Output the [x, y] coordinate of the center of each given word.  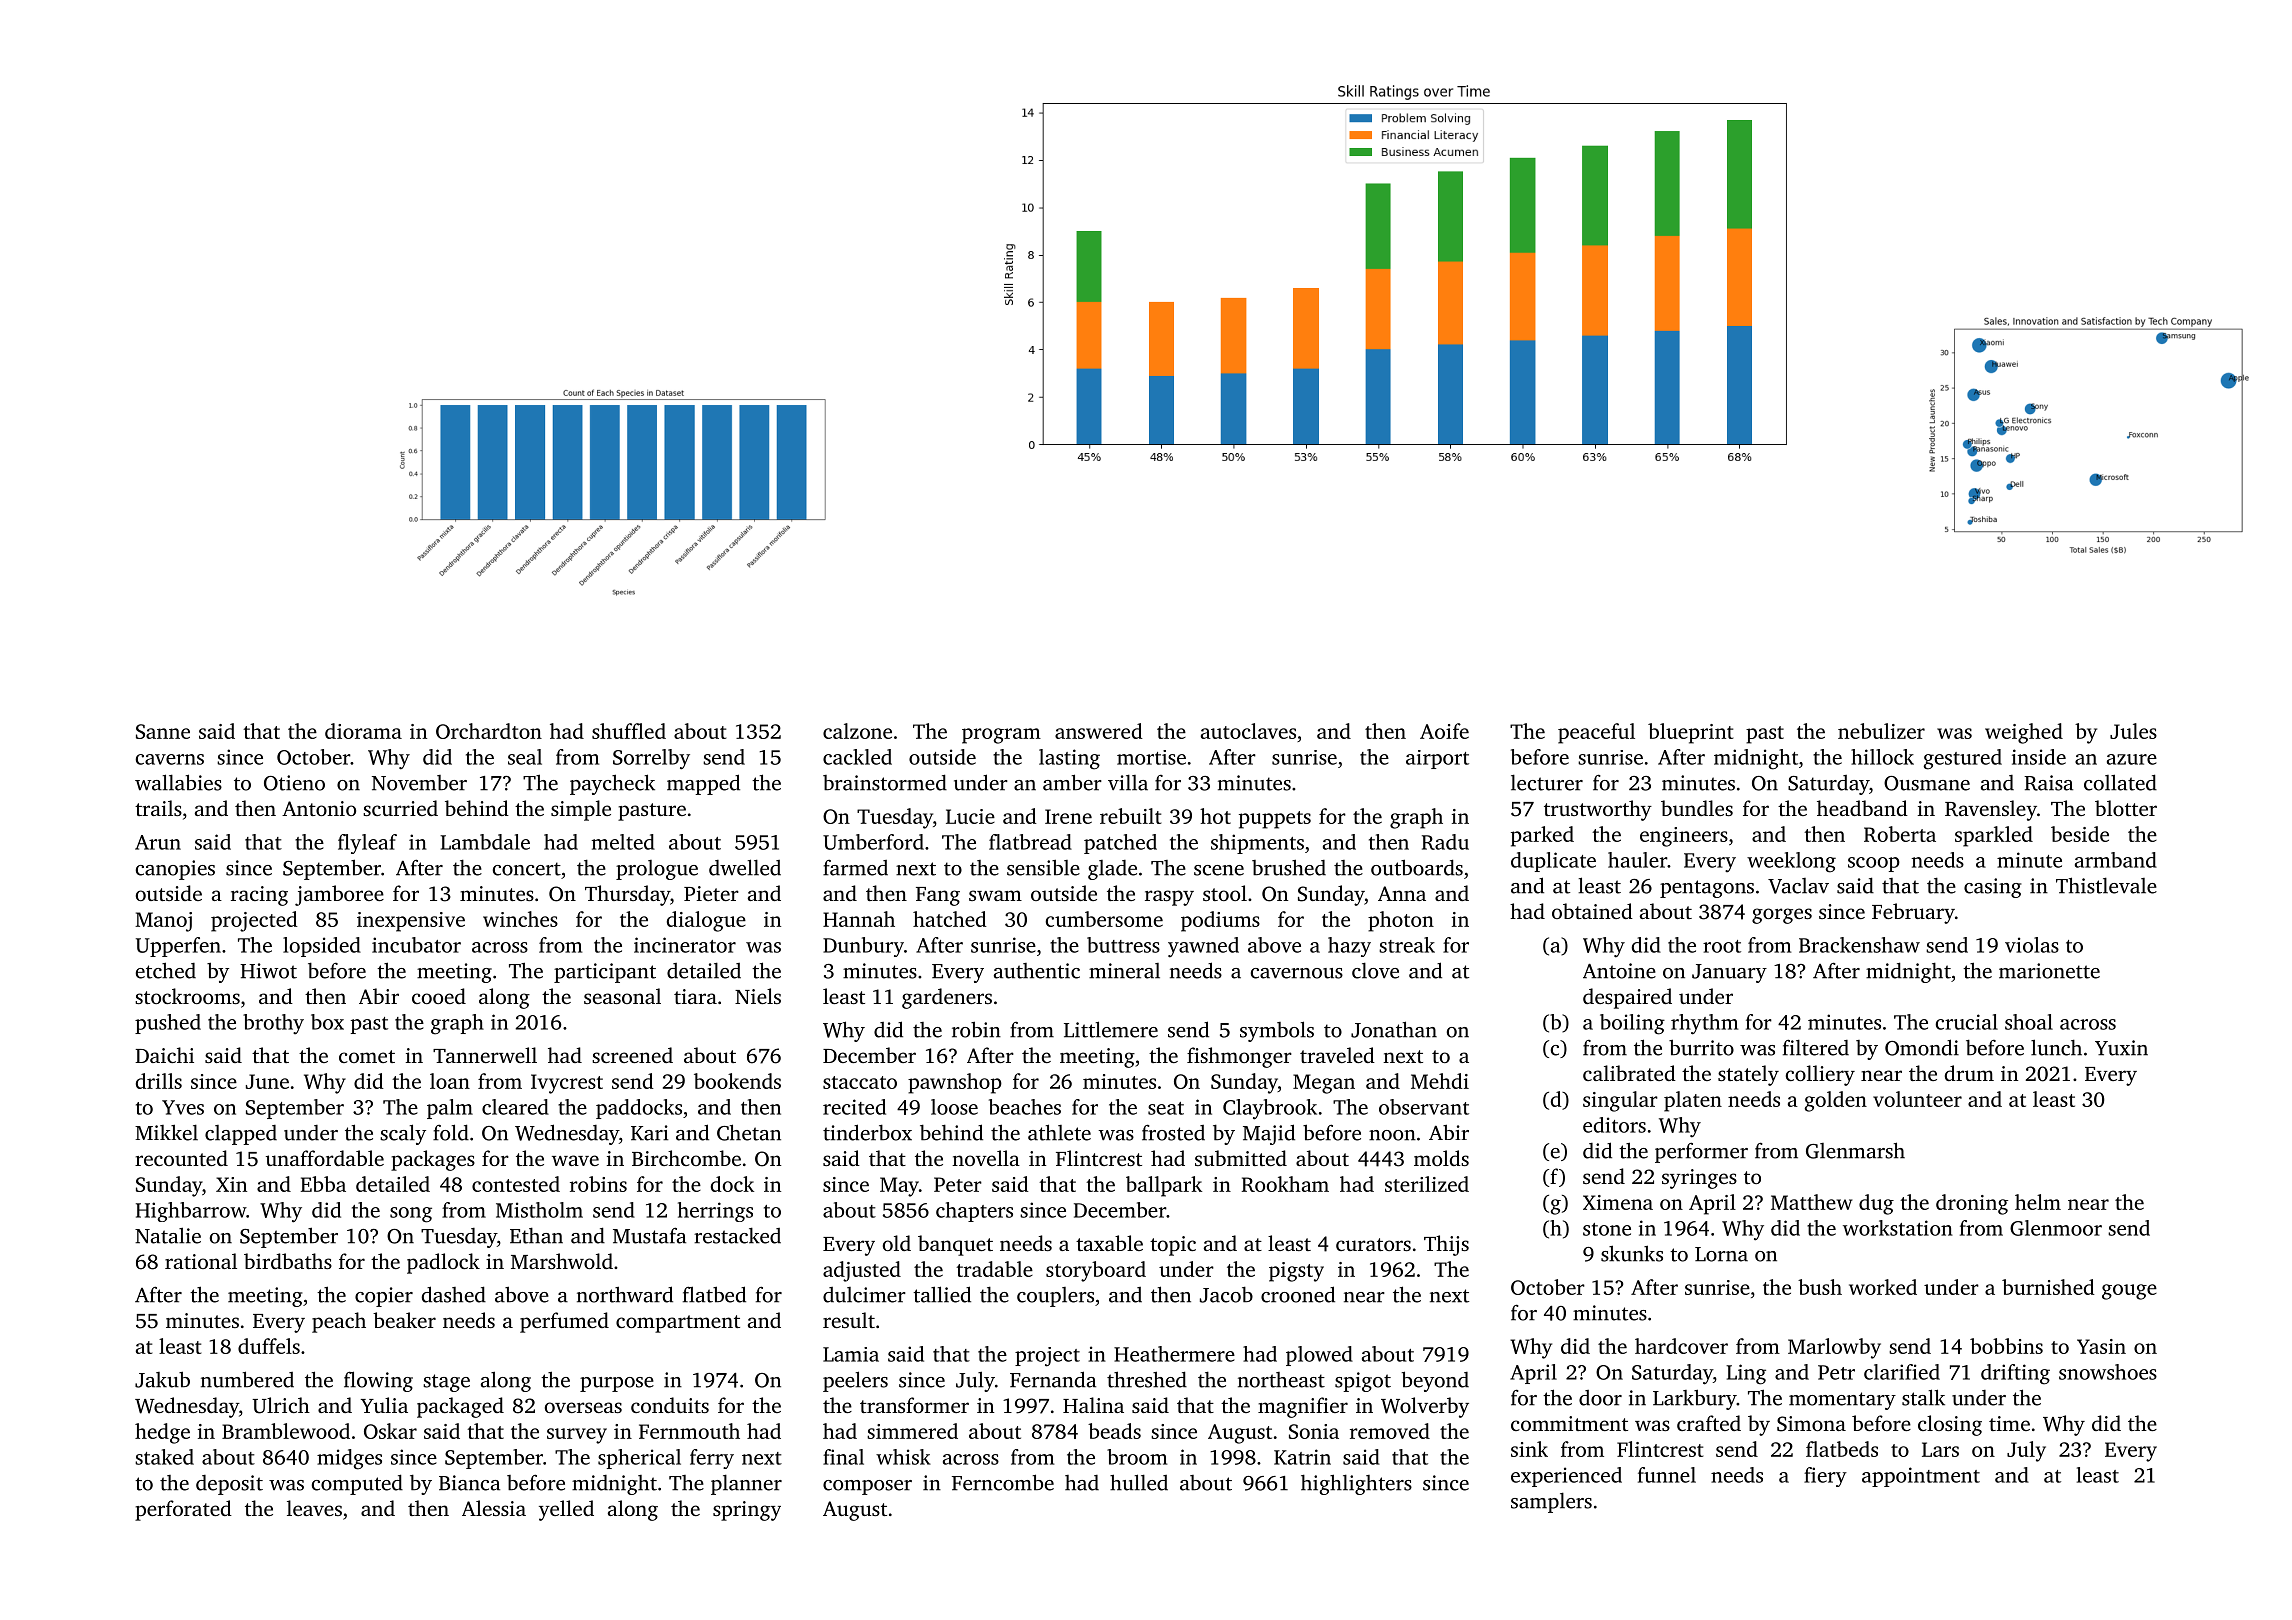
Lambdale [485, 842]
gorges [1782, 916]
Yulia [384, 1405]
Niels [758, 996]
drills [159, 1081]
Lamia [851, 1354]
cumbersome [1104, 919]
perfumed [564, 1322]
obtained [1592, 911]
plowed [1319, 1356]
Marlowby [1834, 1348]
